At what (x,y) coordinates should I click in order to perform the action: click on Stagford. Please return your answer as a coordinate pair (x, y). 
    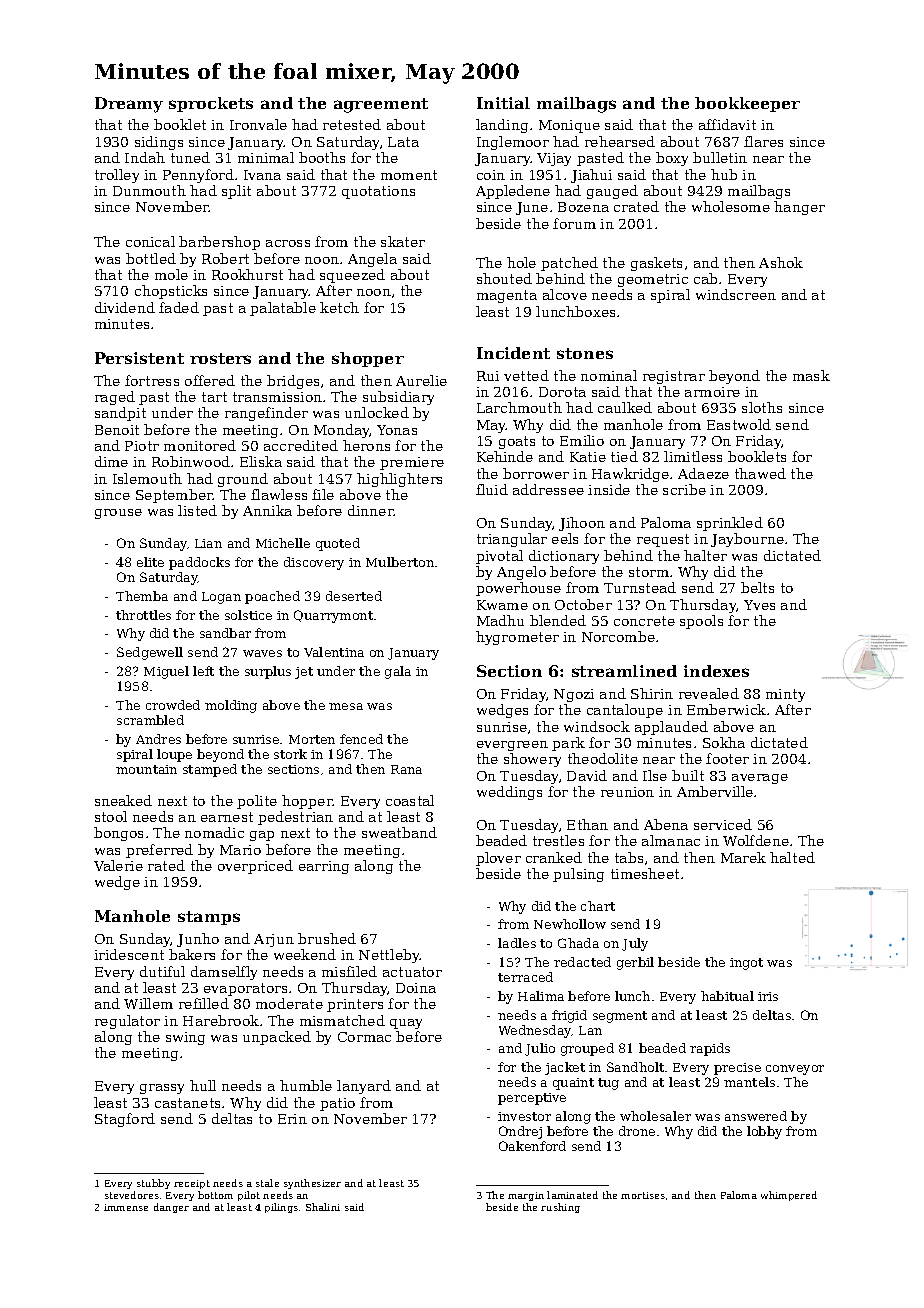
    Looking at the image, I should click on (125, 1120).
